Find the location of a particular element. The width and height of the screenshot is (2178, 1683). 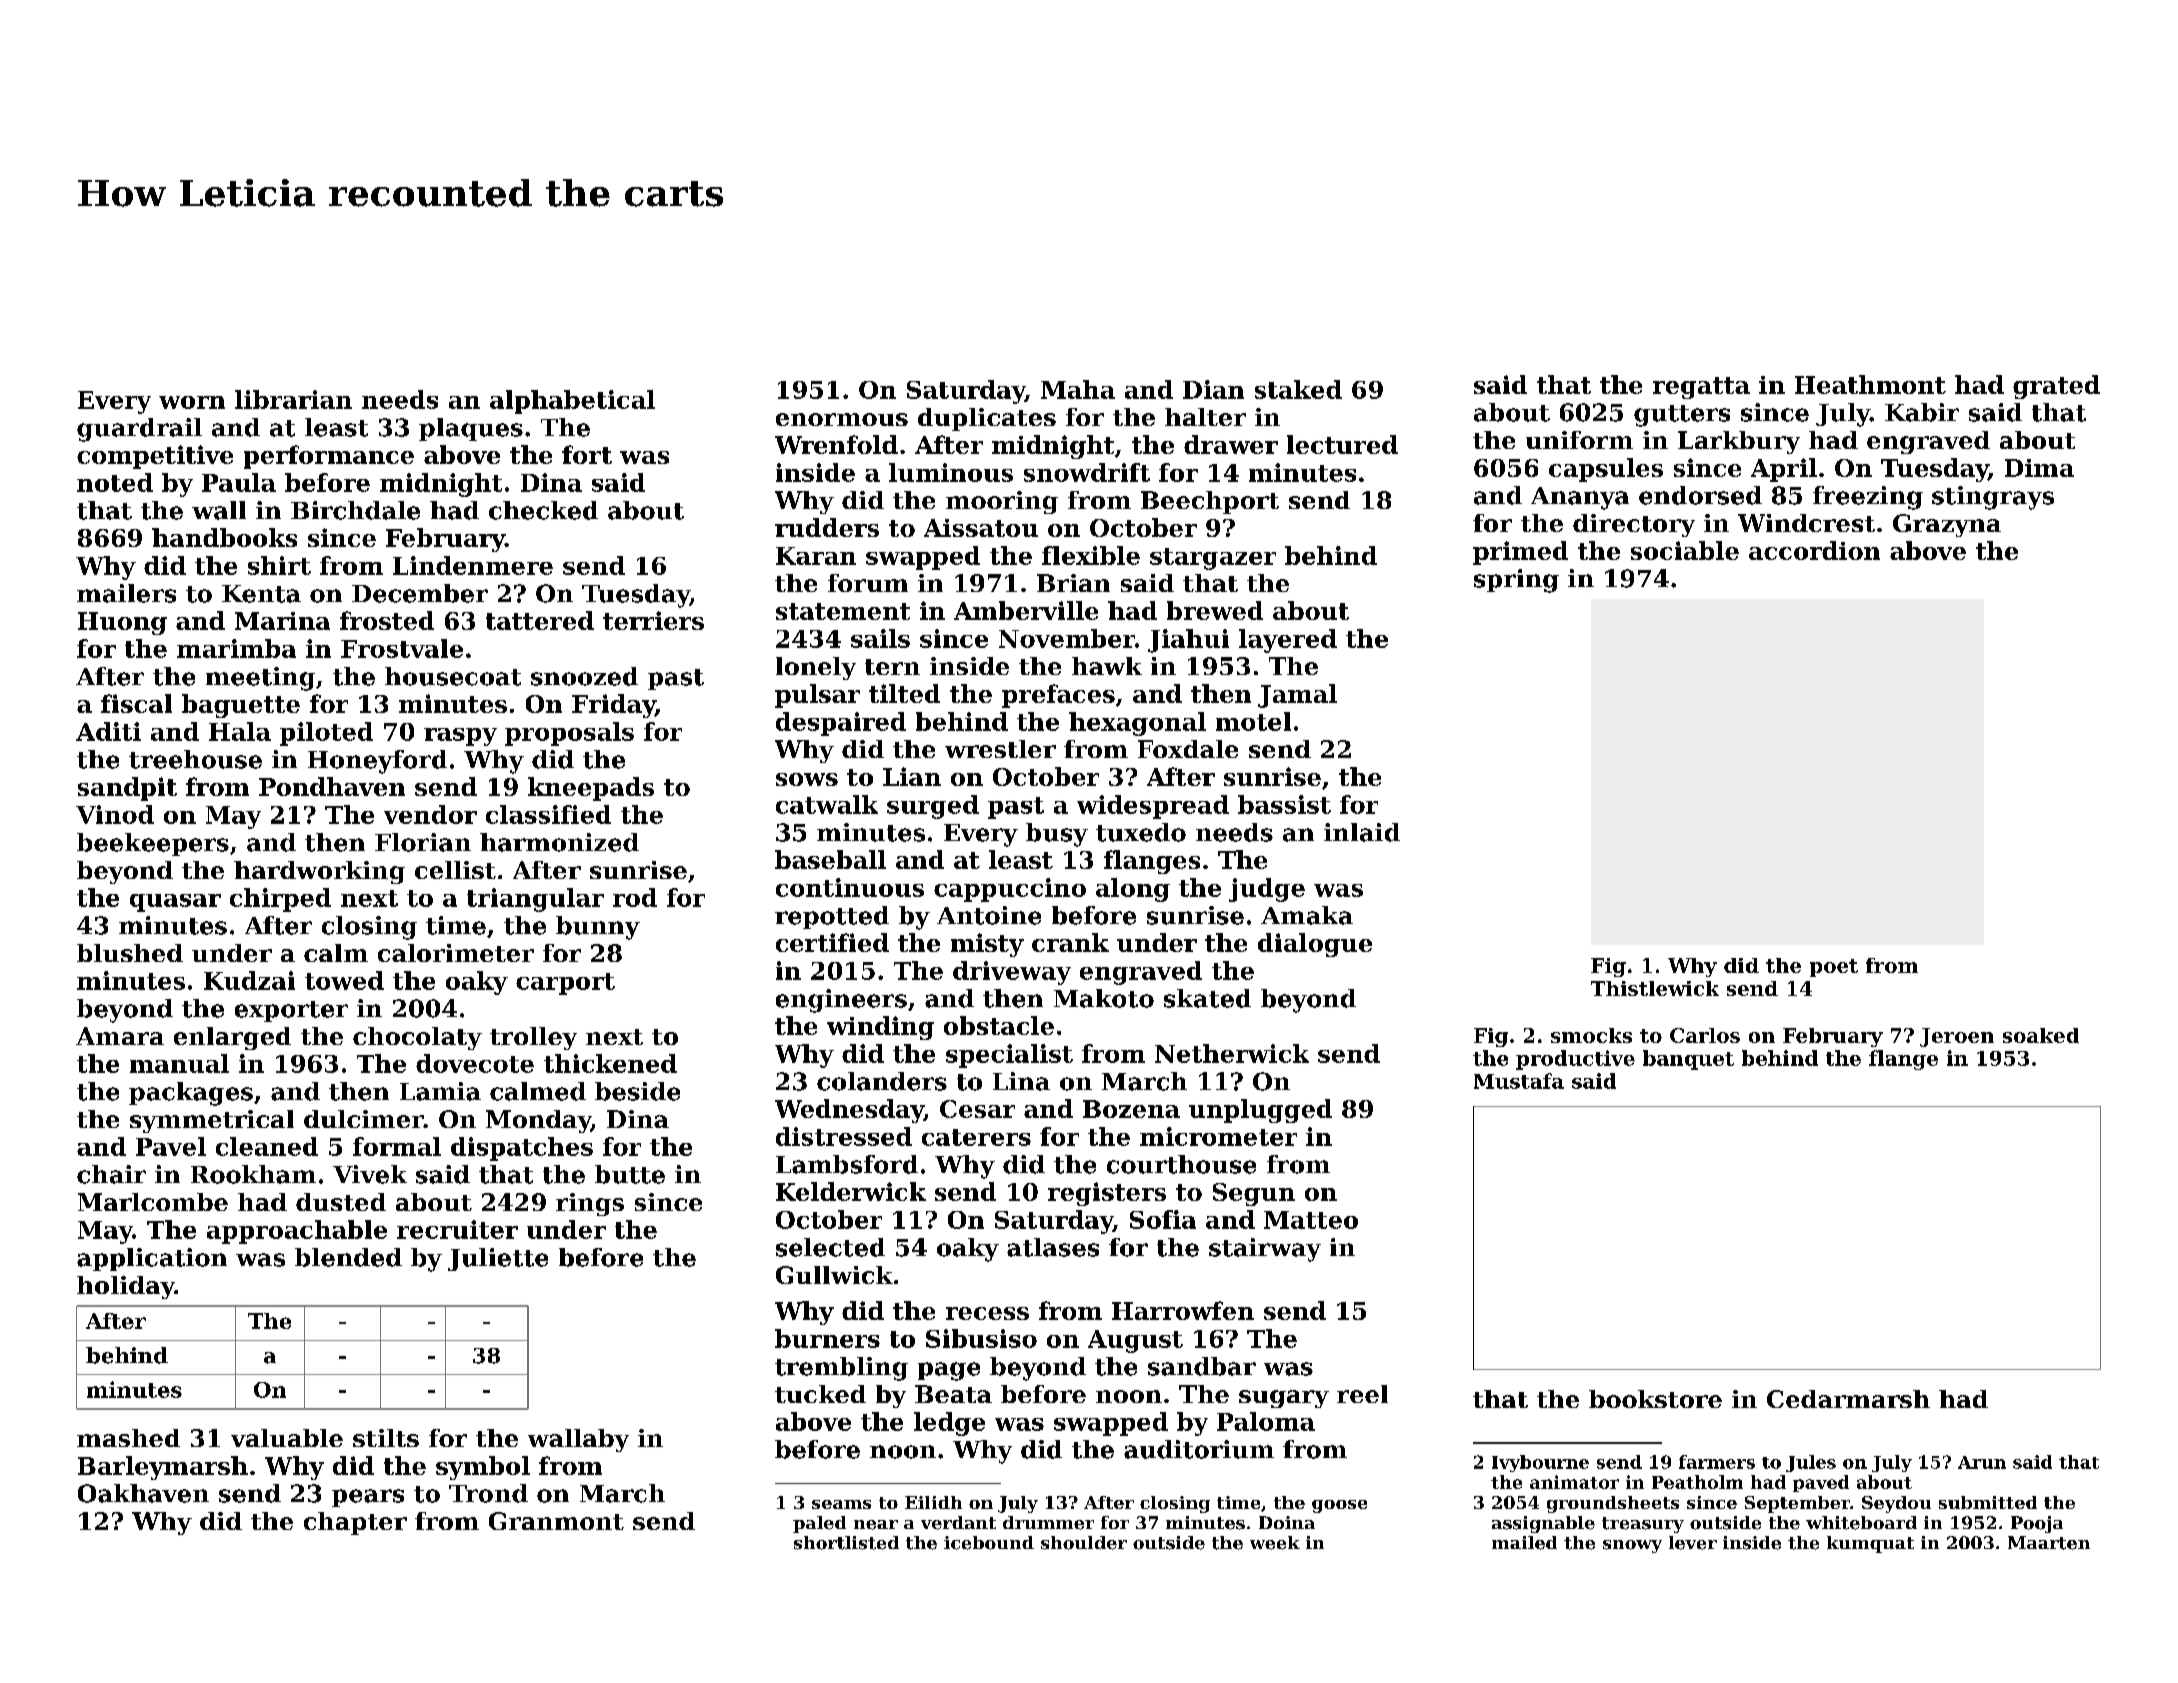

Oakhaven is located at coordinates (143, 1493).
